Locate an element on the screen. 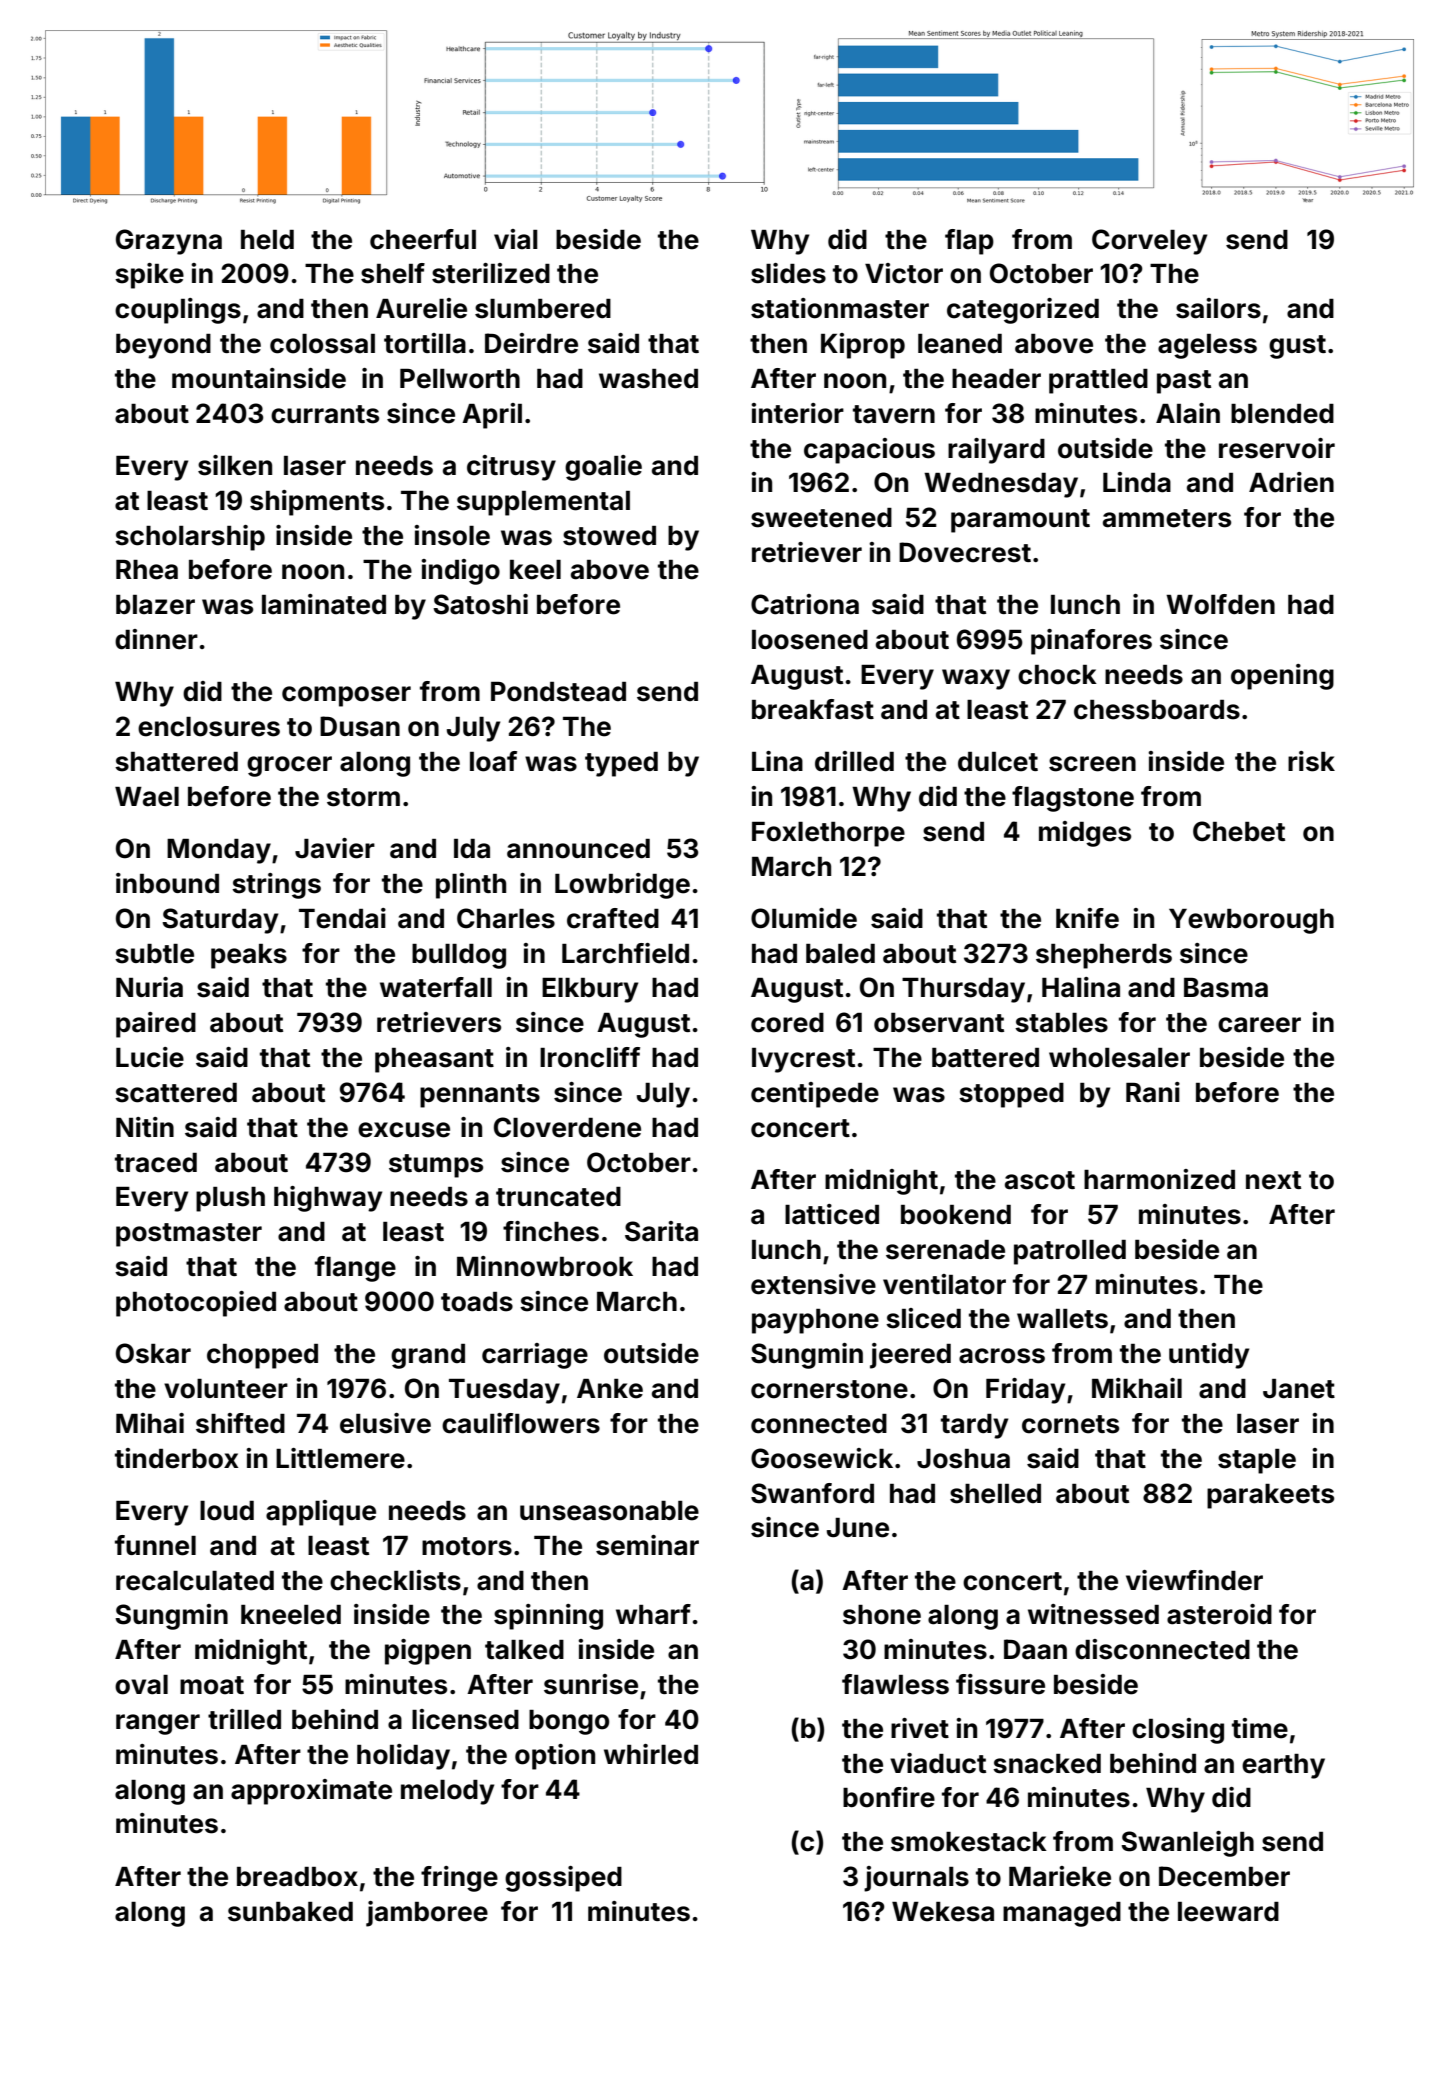 The image size is (1450, 2100). Sarita is located at coordinates (661, 1231).
